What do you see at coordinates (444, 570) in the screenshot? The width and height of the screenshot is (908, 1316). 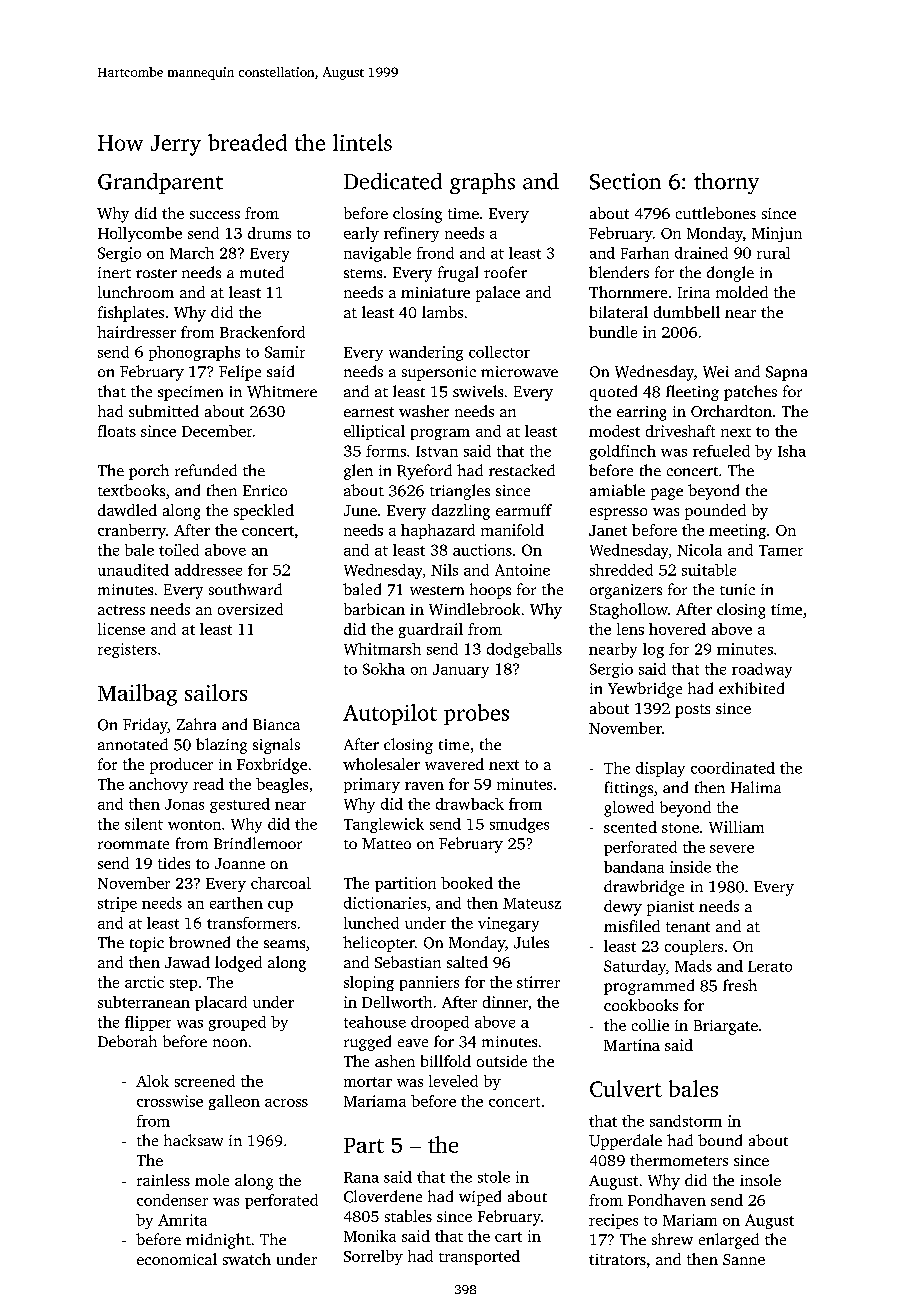 I see `Nils` at bounding box center [444, 570].
